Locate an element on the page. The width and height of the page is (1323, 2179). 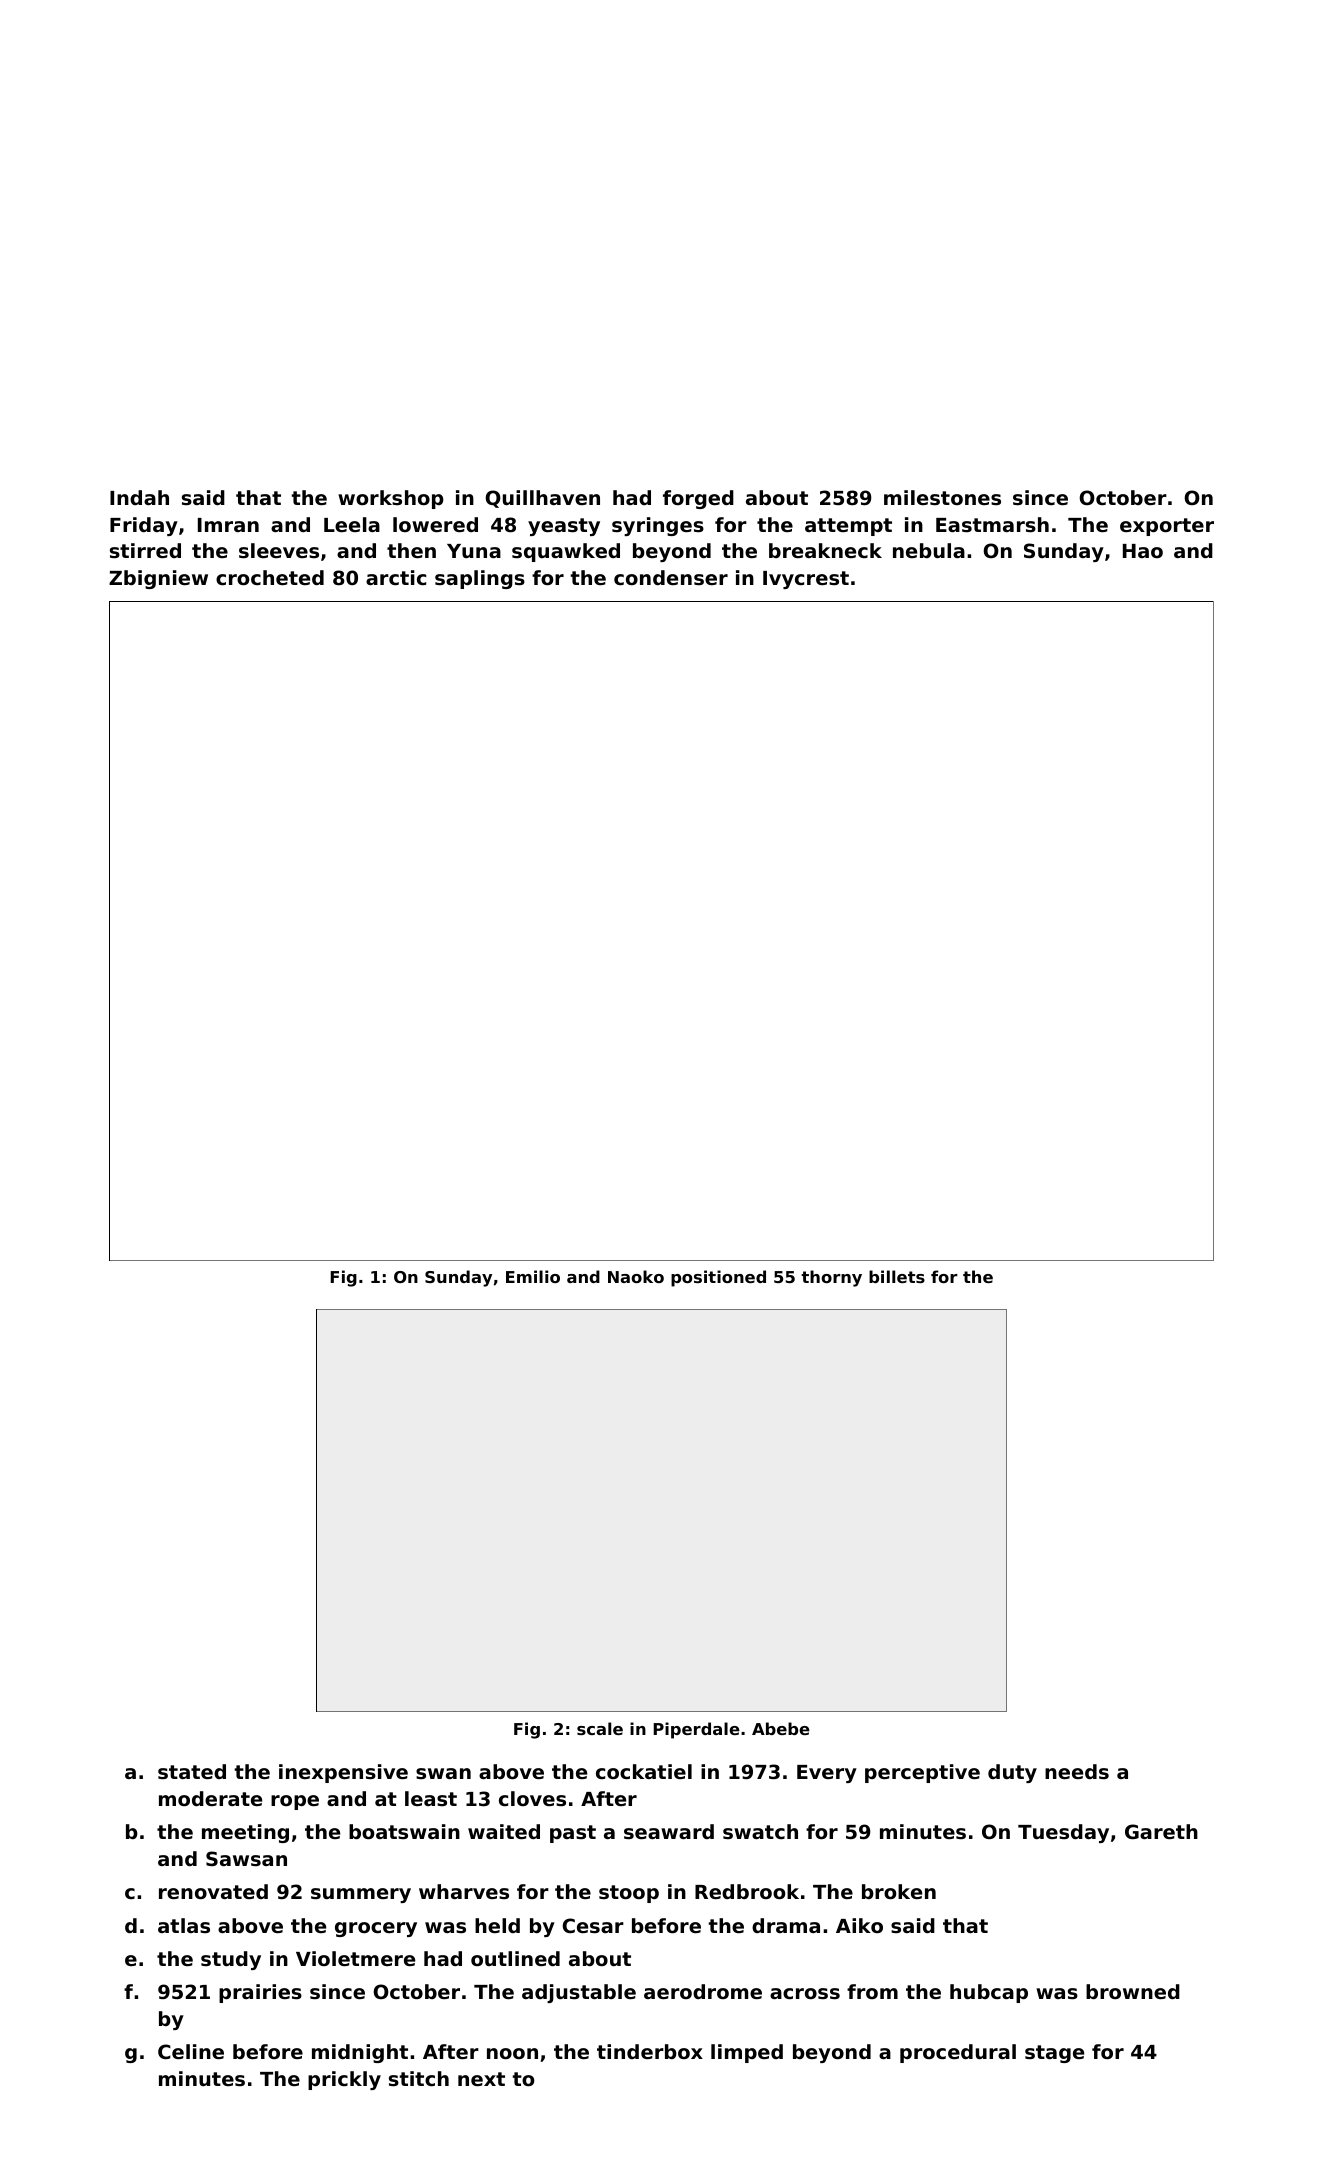
forged is located at coordinates (698, 499).
